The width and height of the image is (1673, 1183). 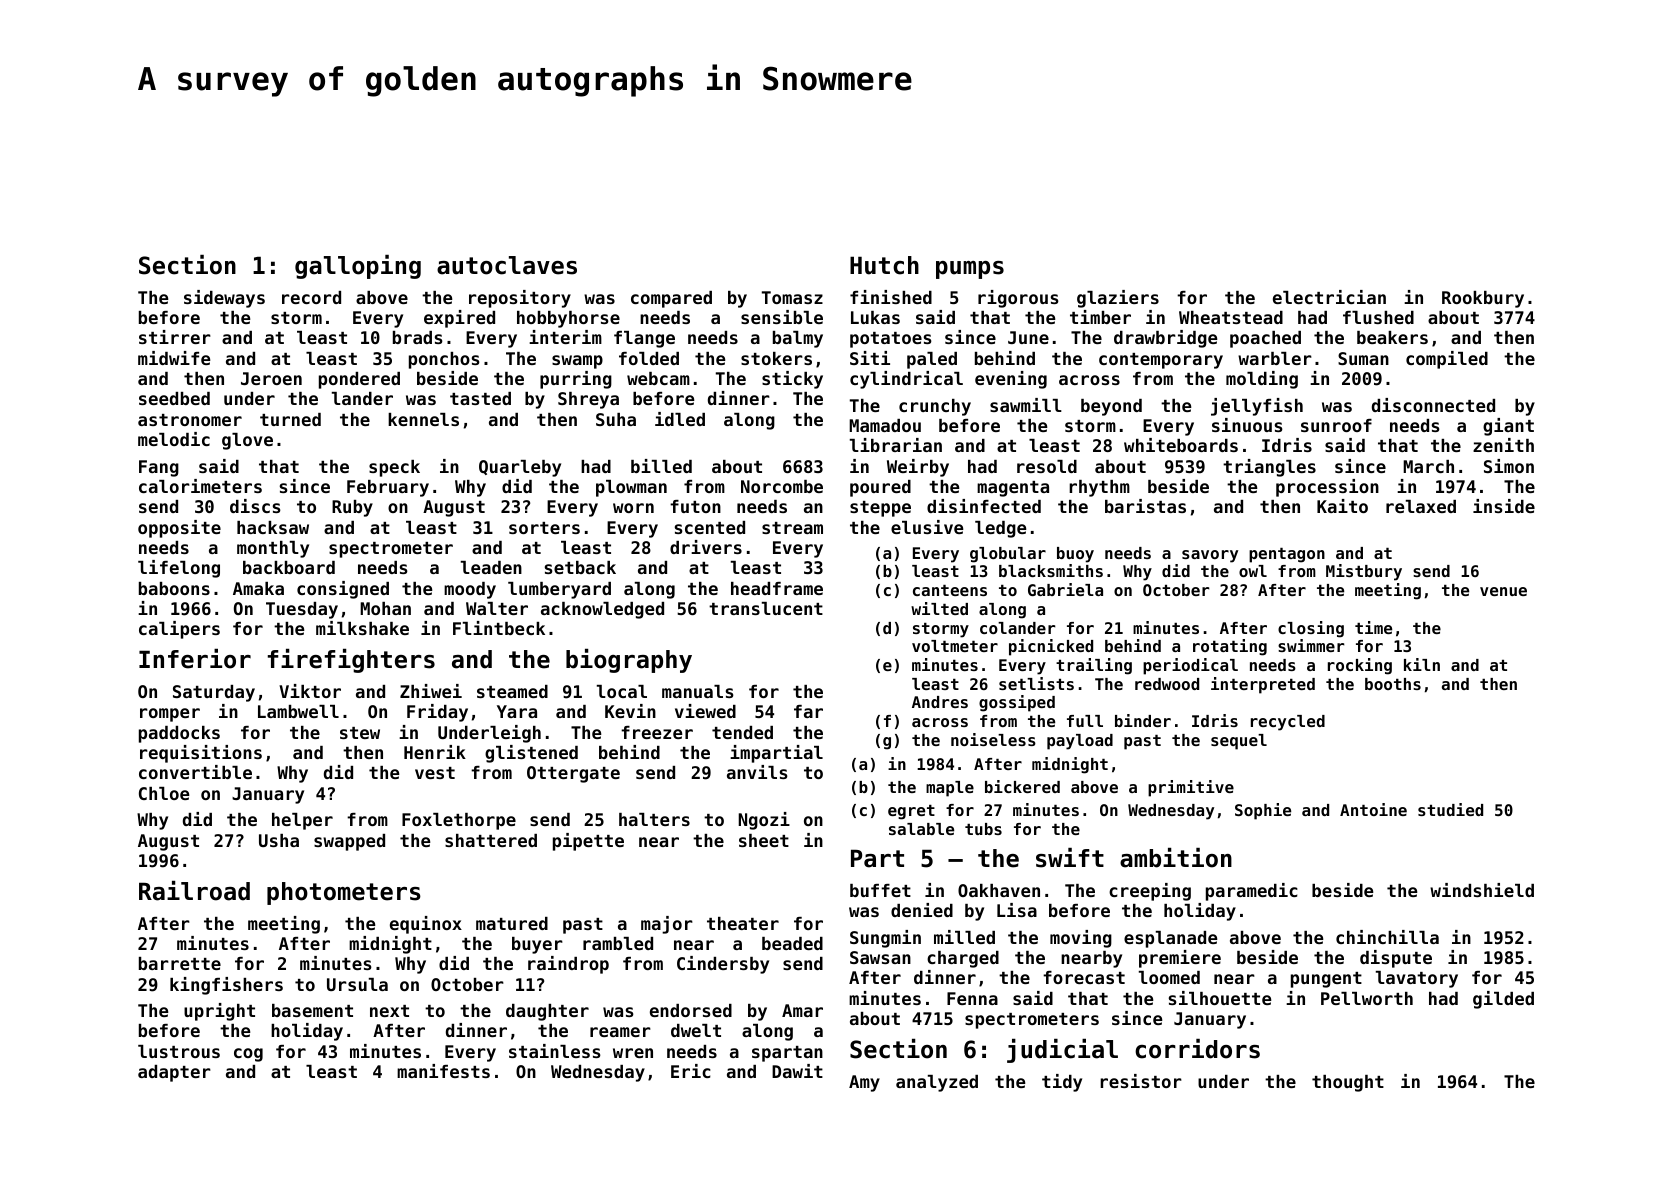 What do you see at coordinates (179, 630) in the image?
I see `calipers` at bounding box center [179, 630].
